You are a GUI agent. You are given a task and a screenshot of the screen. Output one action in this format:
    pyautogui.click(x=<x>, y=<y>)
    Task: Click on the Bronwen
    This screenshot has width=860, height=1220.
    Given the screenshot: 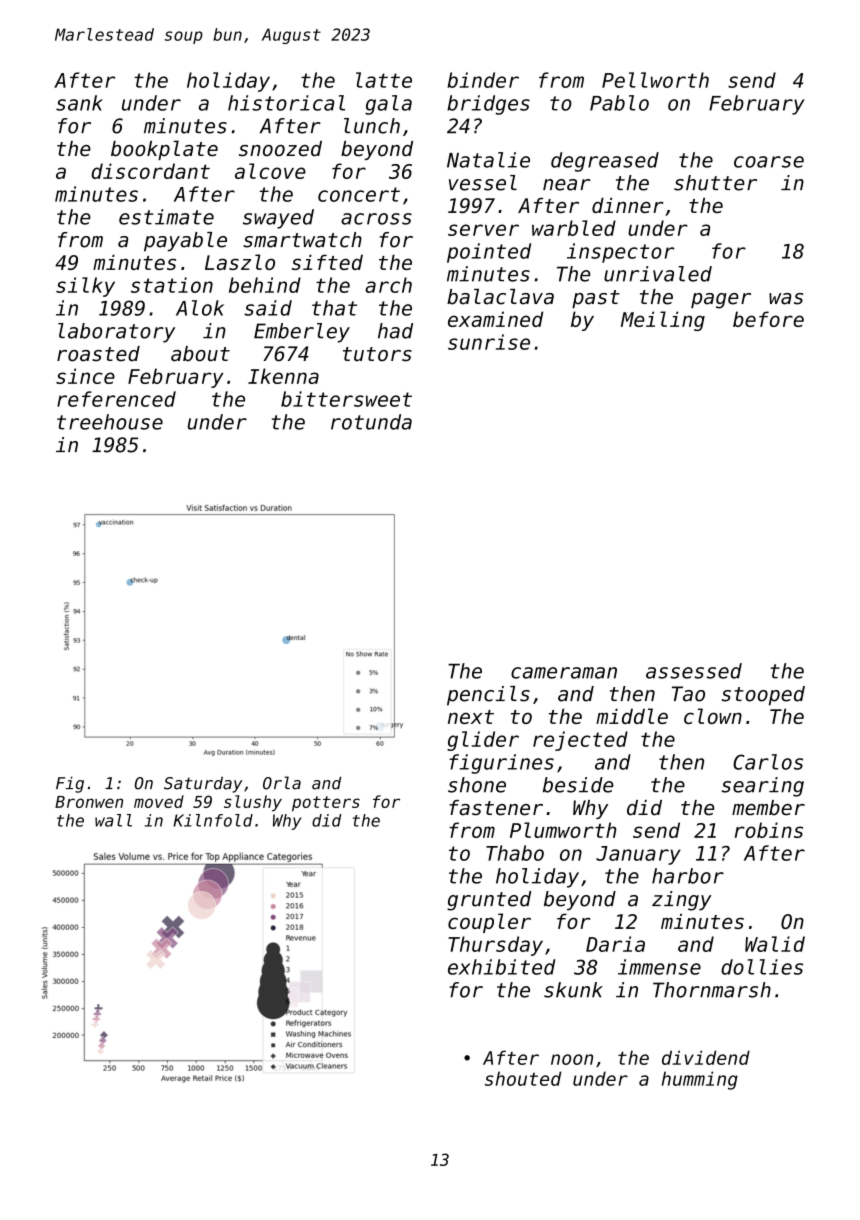 What is the action you would take?
    pyautogui.click(x=89, y=802)
